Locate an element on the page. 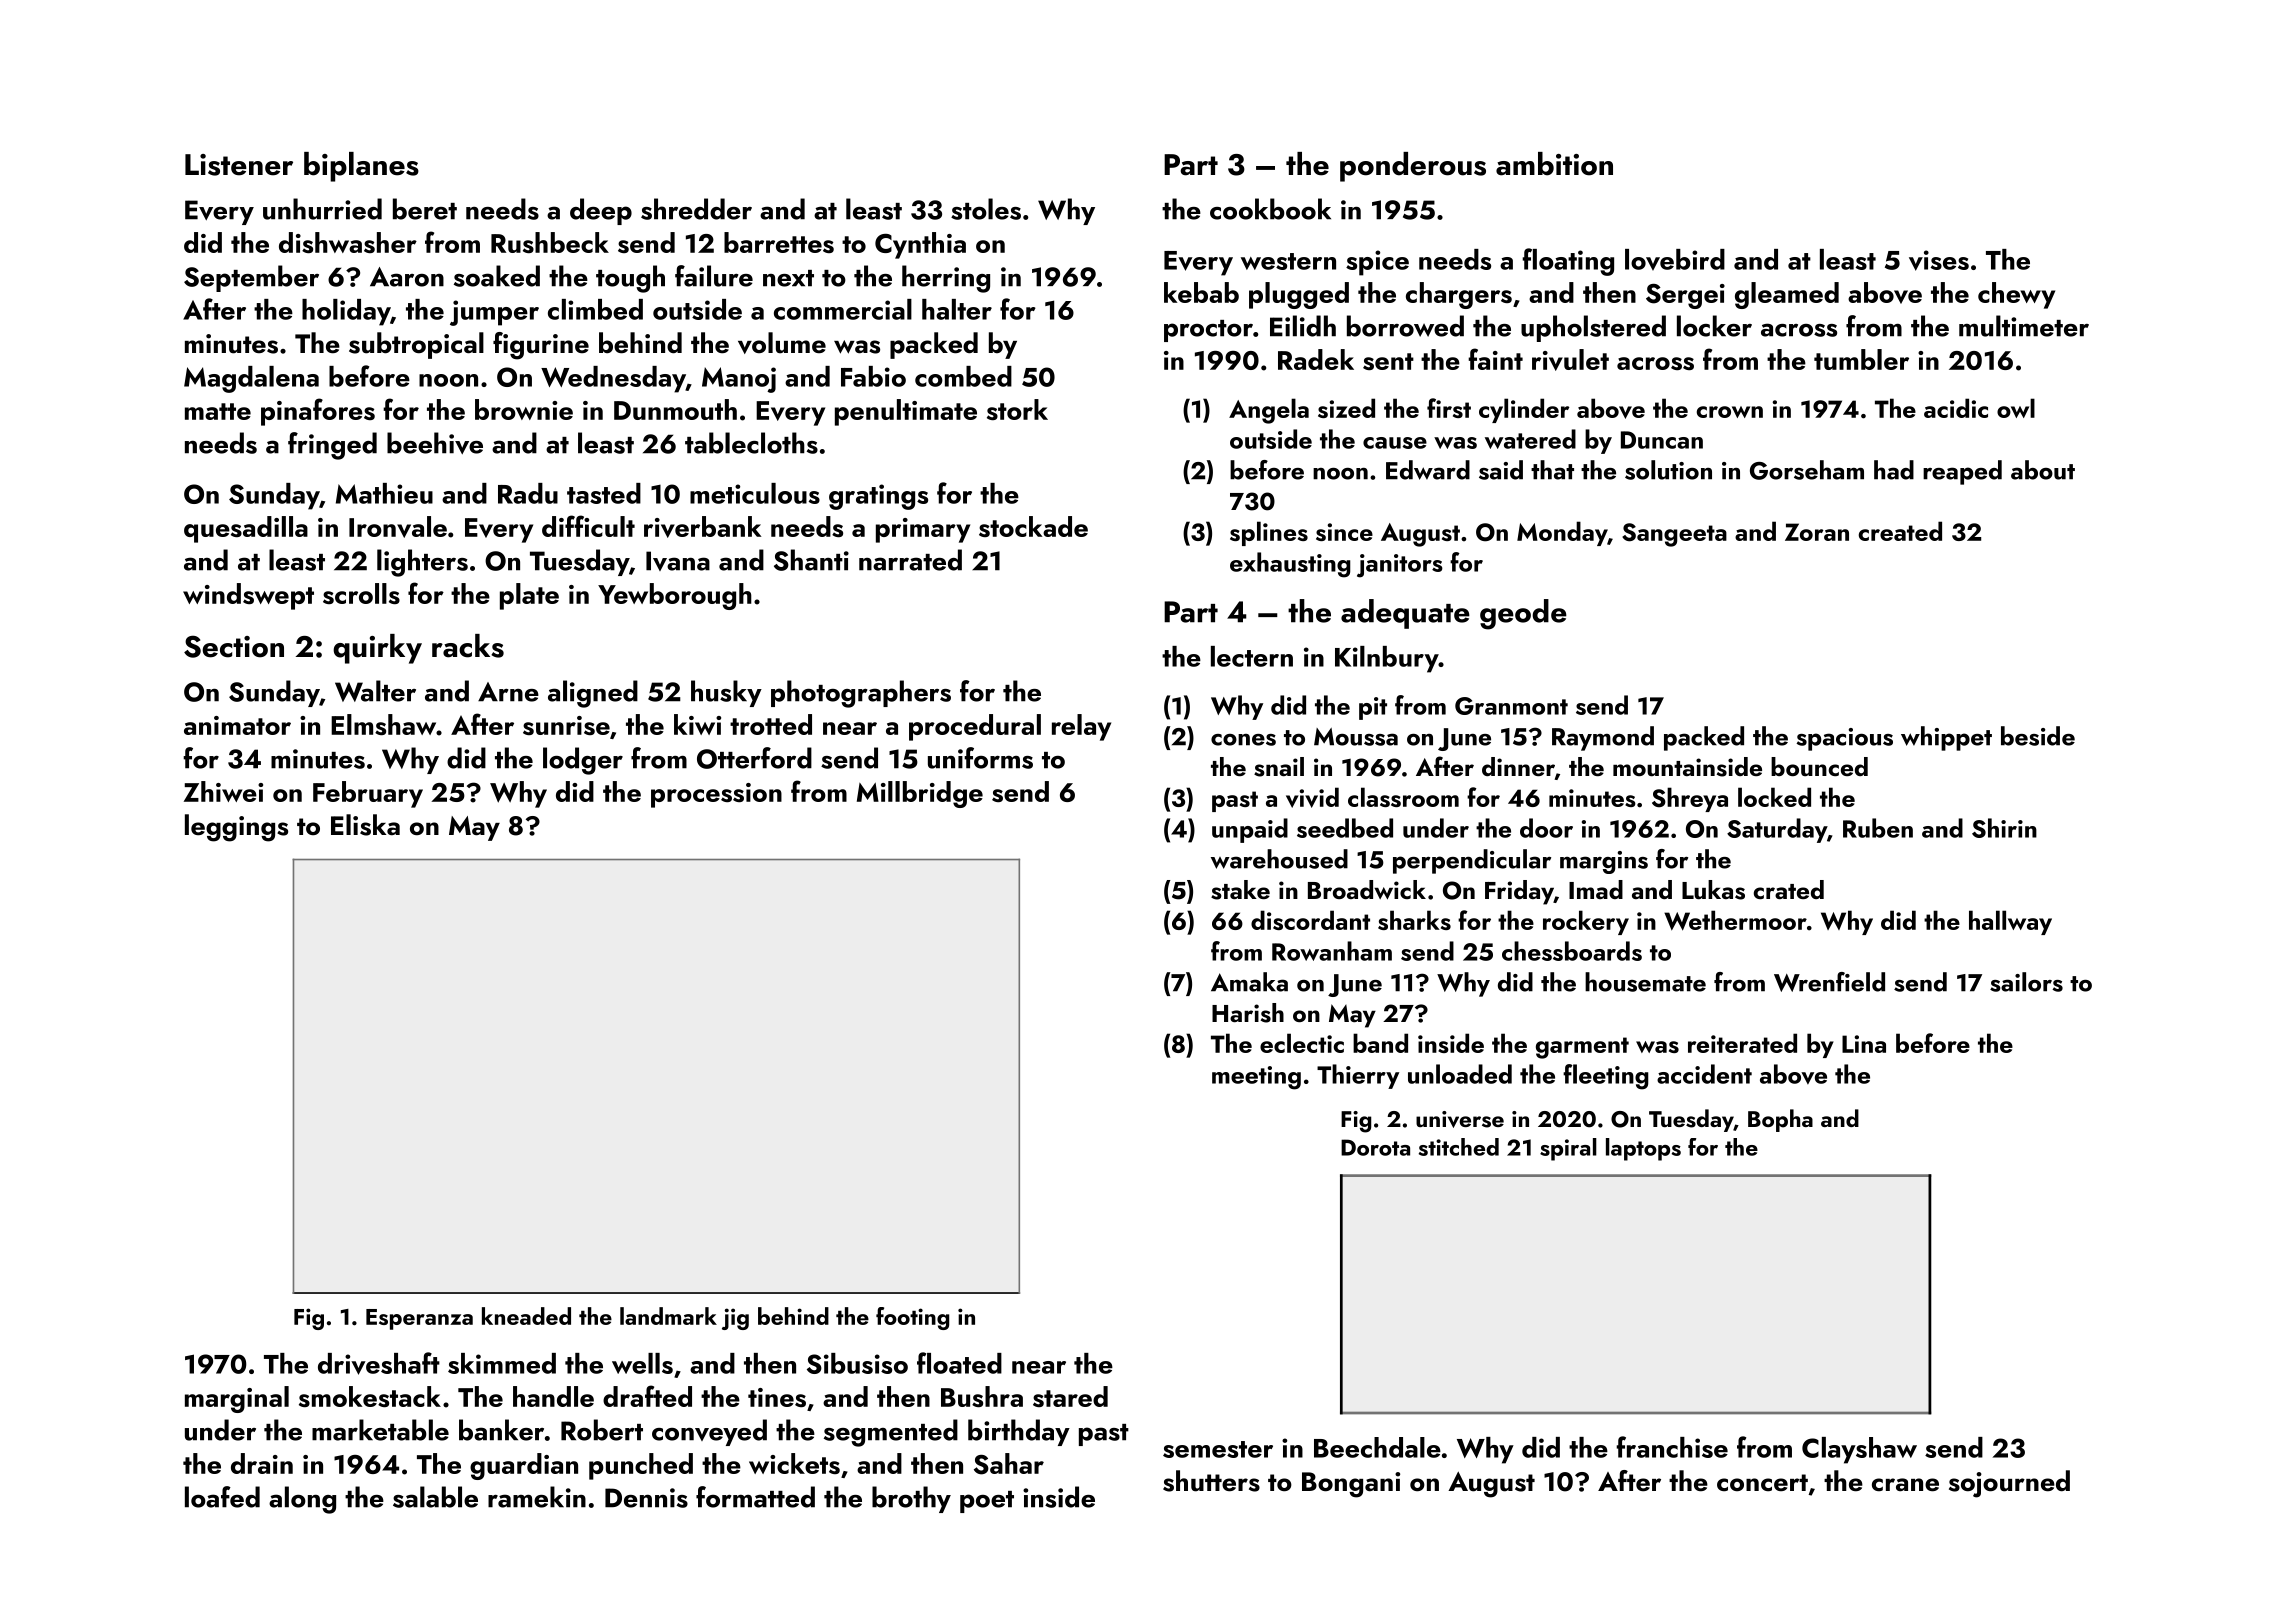 The width and height of the document is (2292, 1620). lectern is located at coordinates (1252, 656).
